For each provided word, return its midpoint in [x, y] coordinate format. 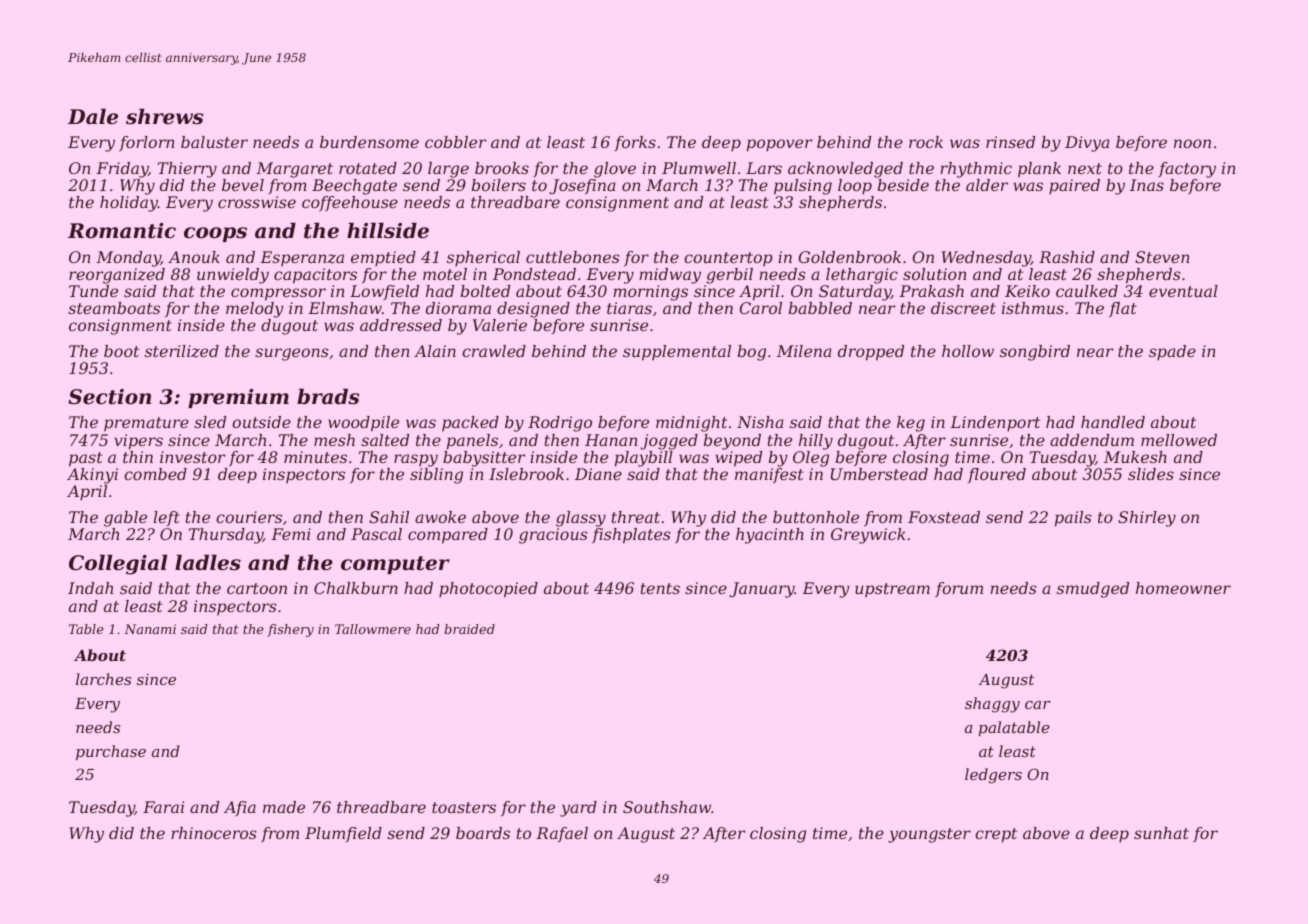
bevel [243, 185]
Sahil [389, 517]
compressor [278, 294]
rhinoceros [214, 833]
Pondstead [534, 274]
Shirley [1147, 519]
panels [472, 442]
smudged [1093, 590]
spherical [483, 259]
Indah [90, 588]
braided [469, 629]
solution [935, 274]
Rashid [1067, 257]
